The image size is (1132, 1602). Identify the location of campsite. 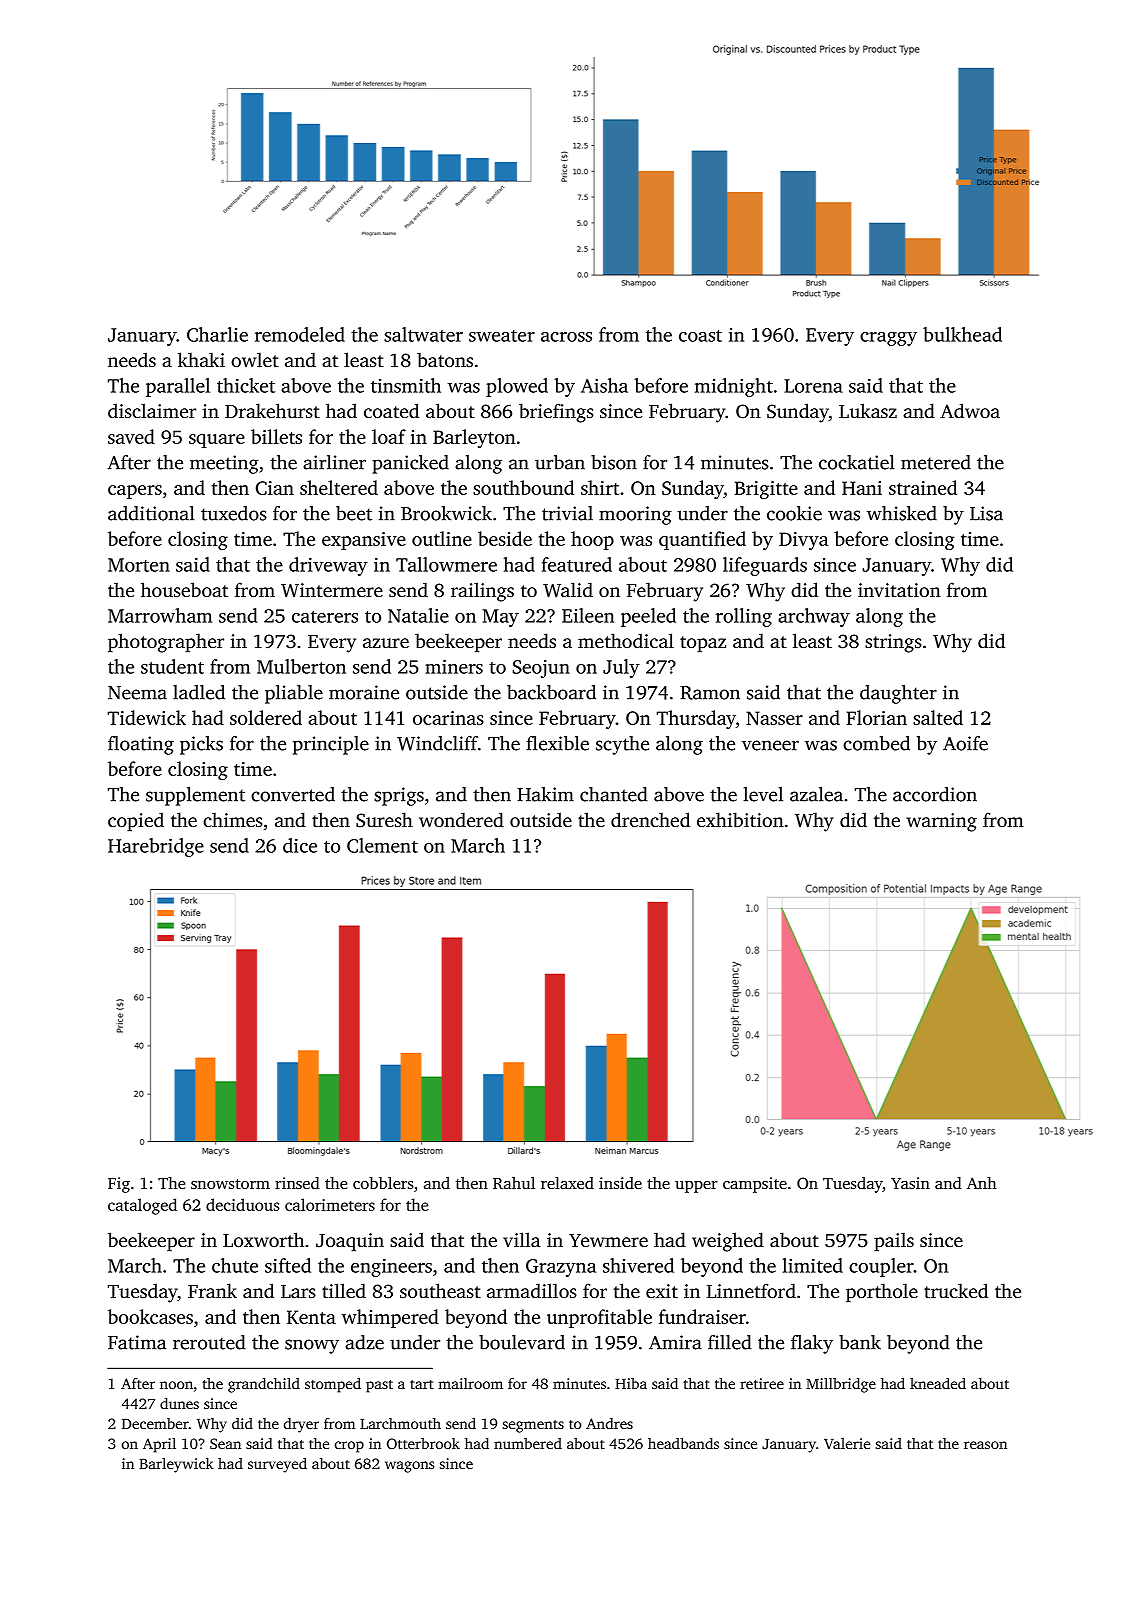
(755, 1185).
